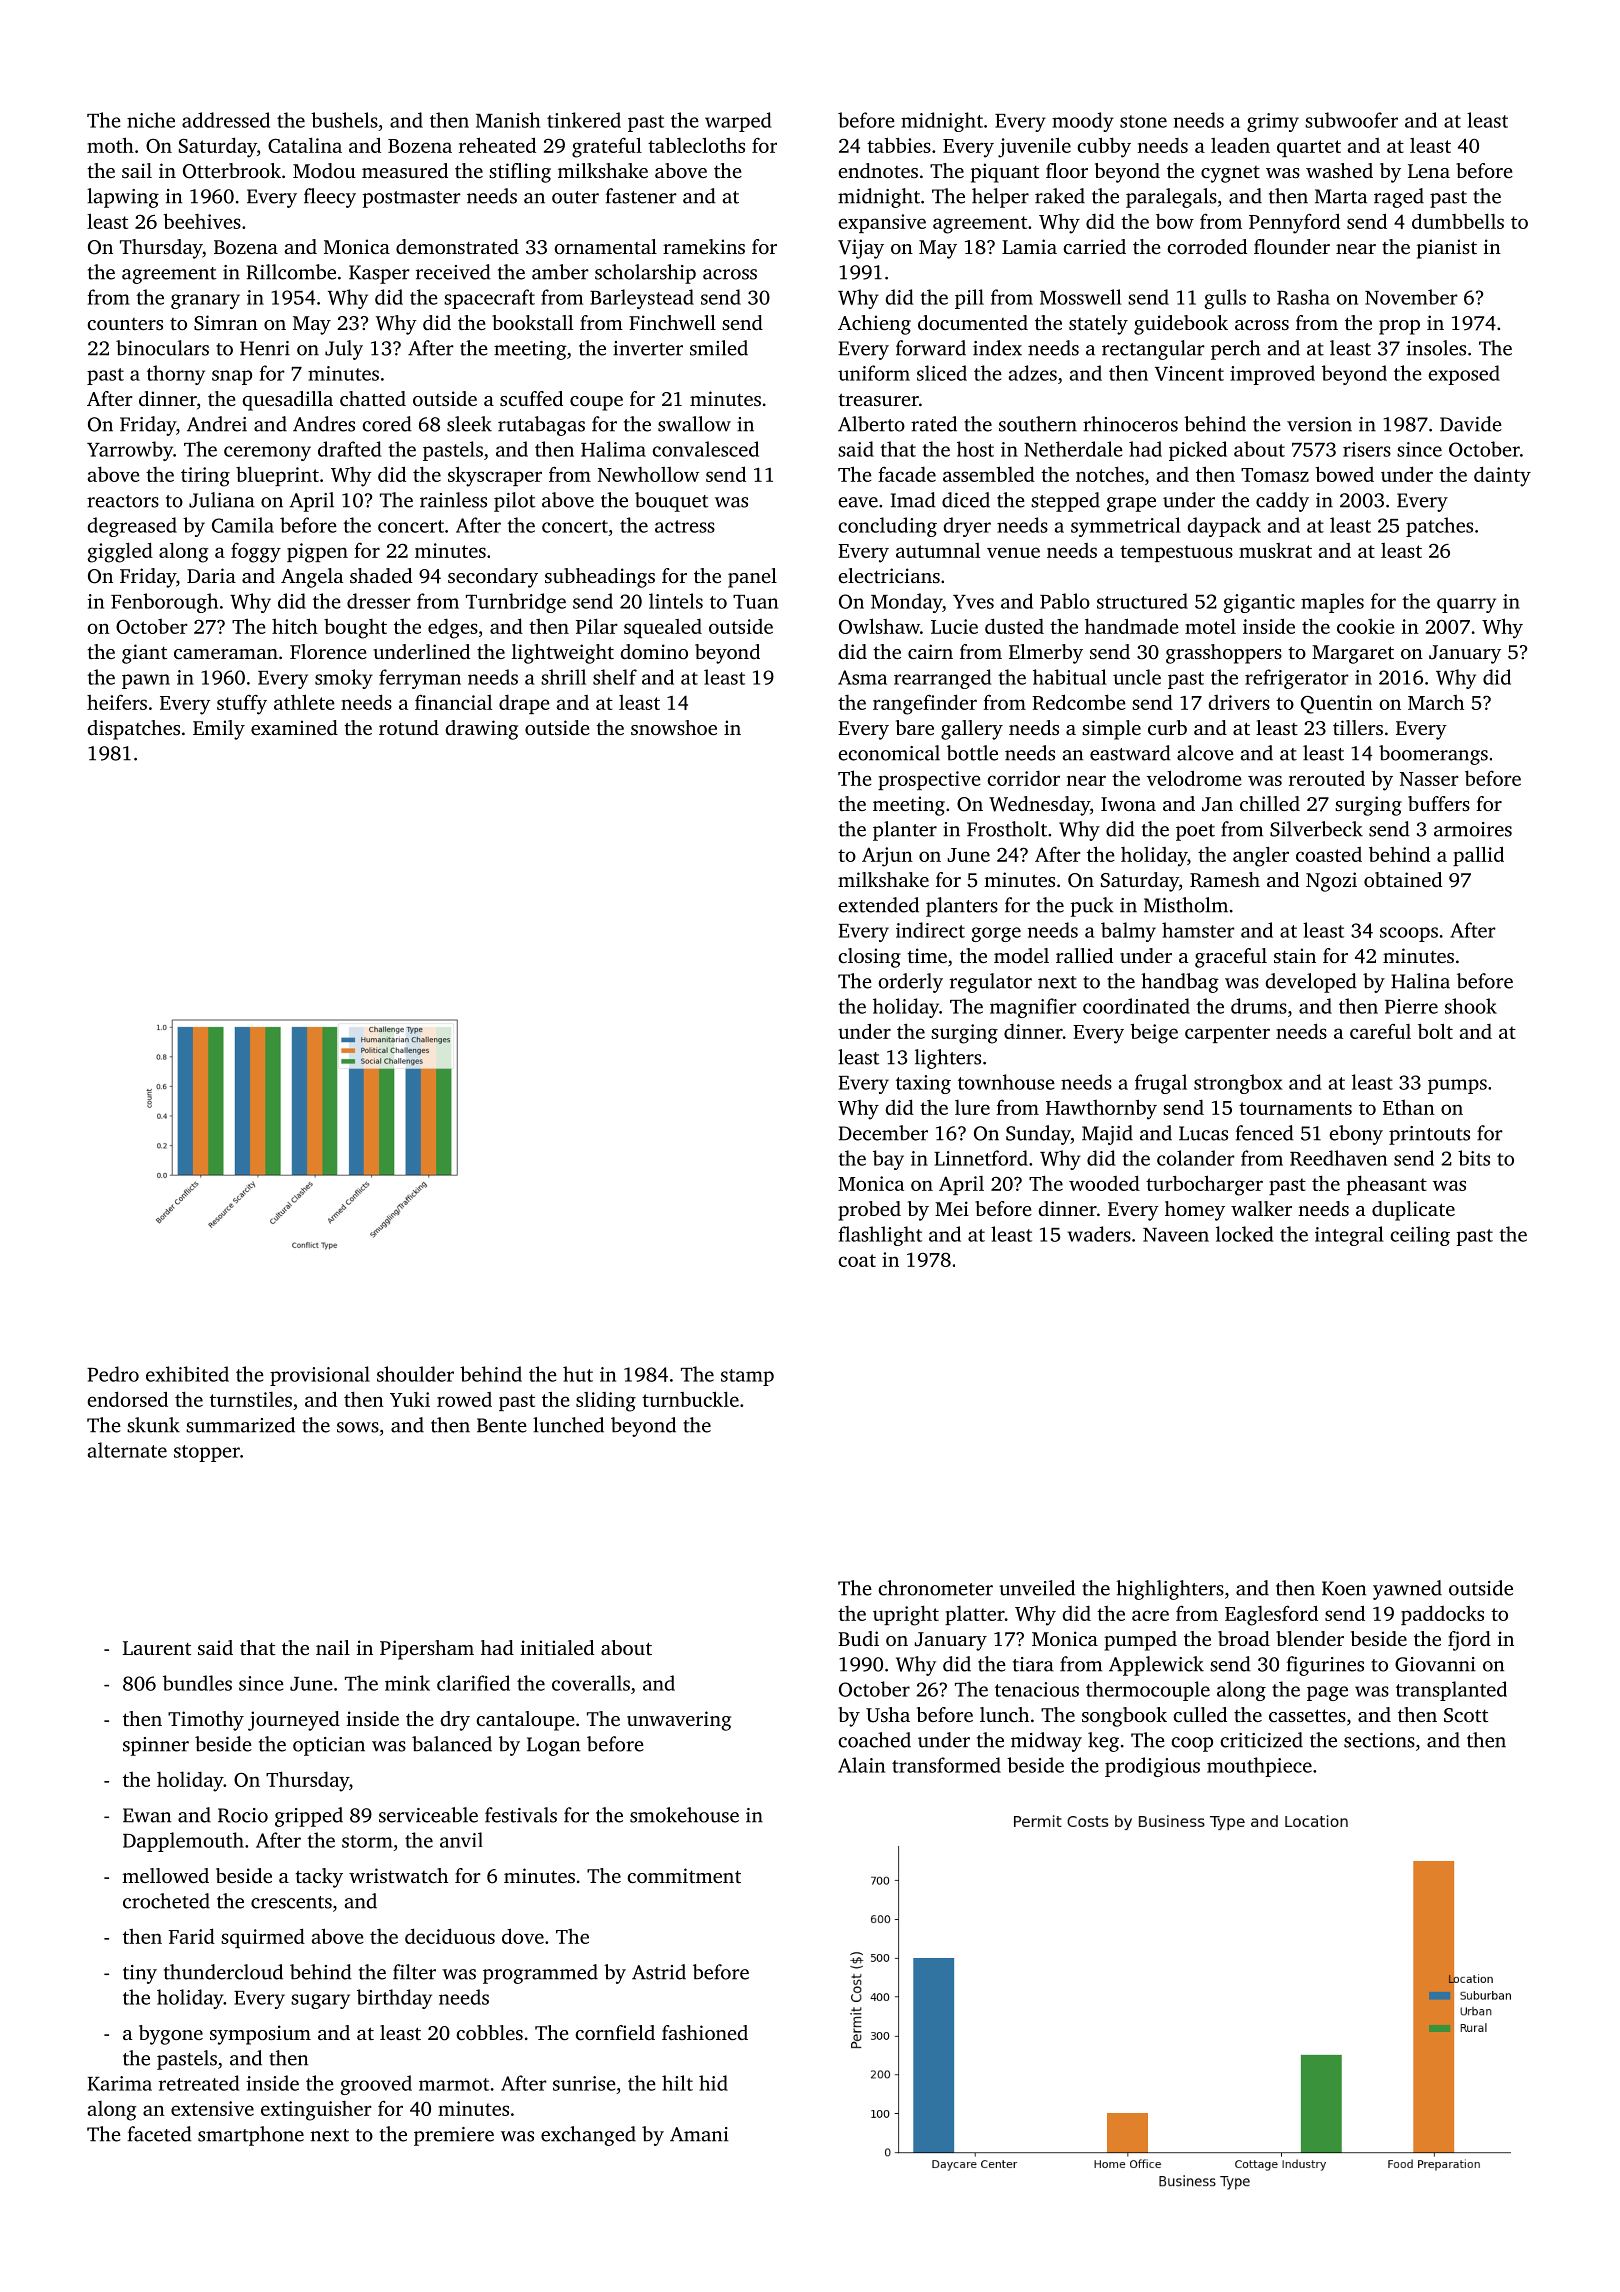  I want to click on bundles, so click(197, 1683).
